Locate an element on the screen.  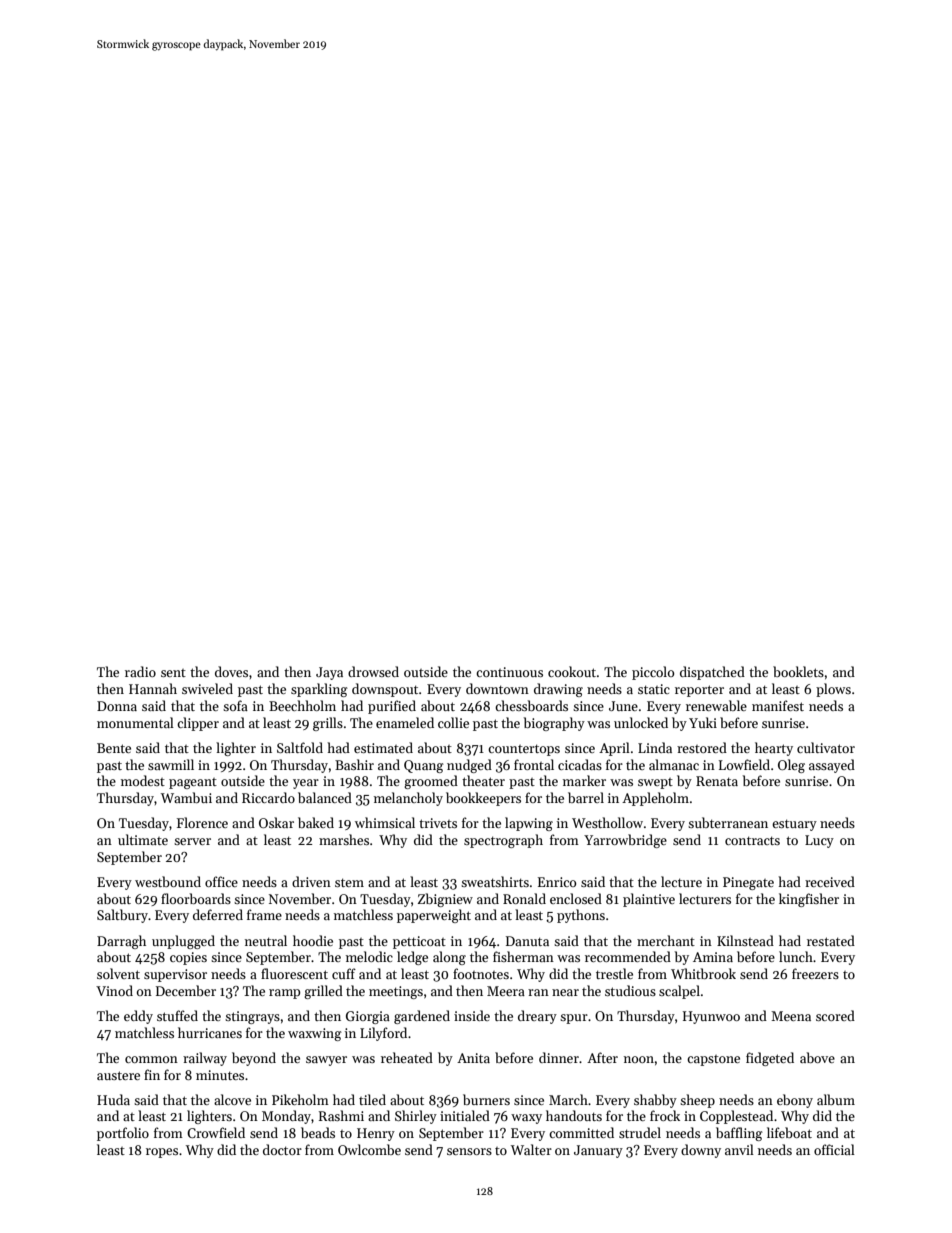
hurricanes is located at coordinates (210, 1032).
